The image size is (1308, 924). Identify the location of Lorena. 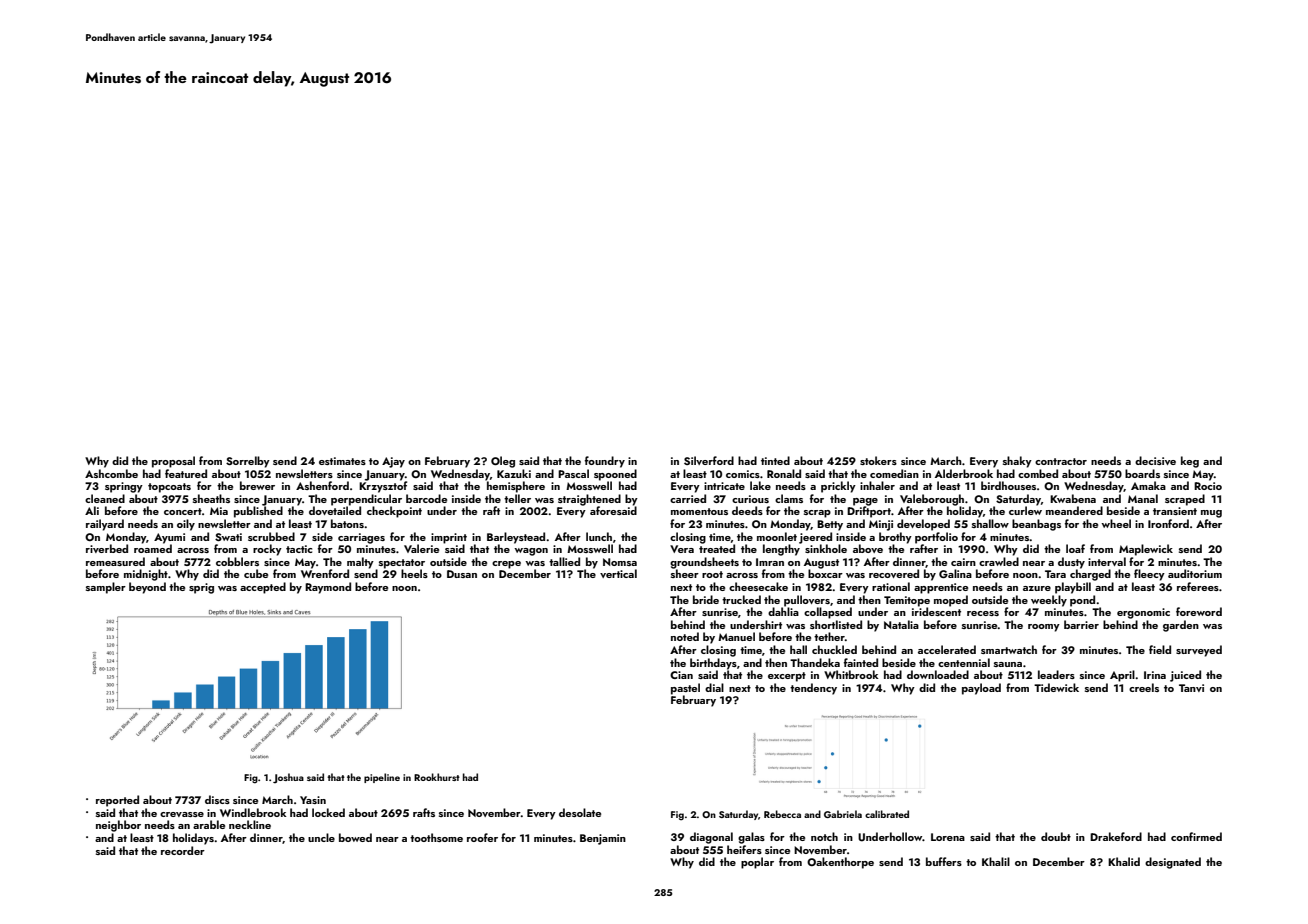
(948, 837).
